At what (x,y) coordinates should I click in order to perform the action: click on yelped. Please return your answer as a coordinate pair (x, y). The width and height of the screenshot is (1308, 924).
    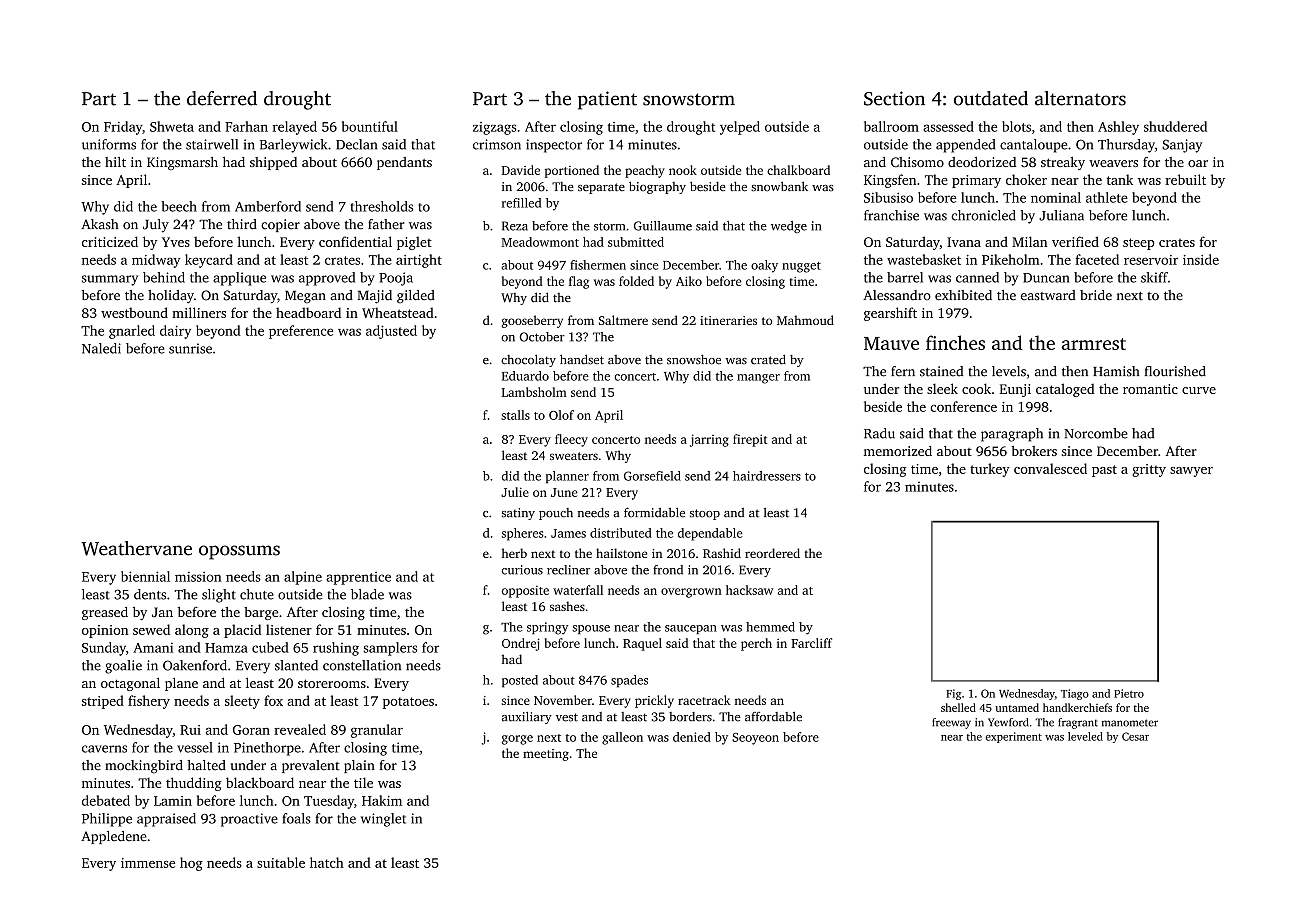
    Looking at the image, I should click on (740, 128).
